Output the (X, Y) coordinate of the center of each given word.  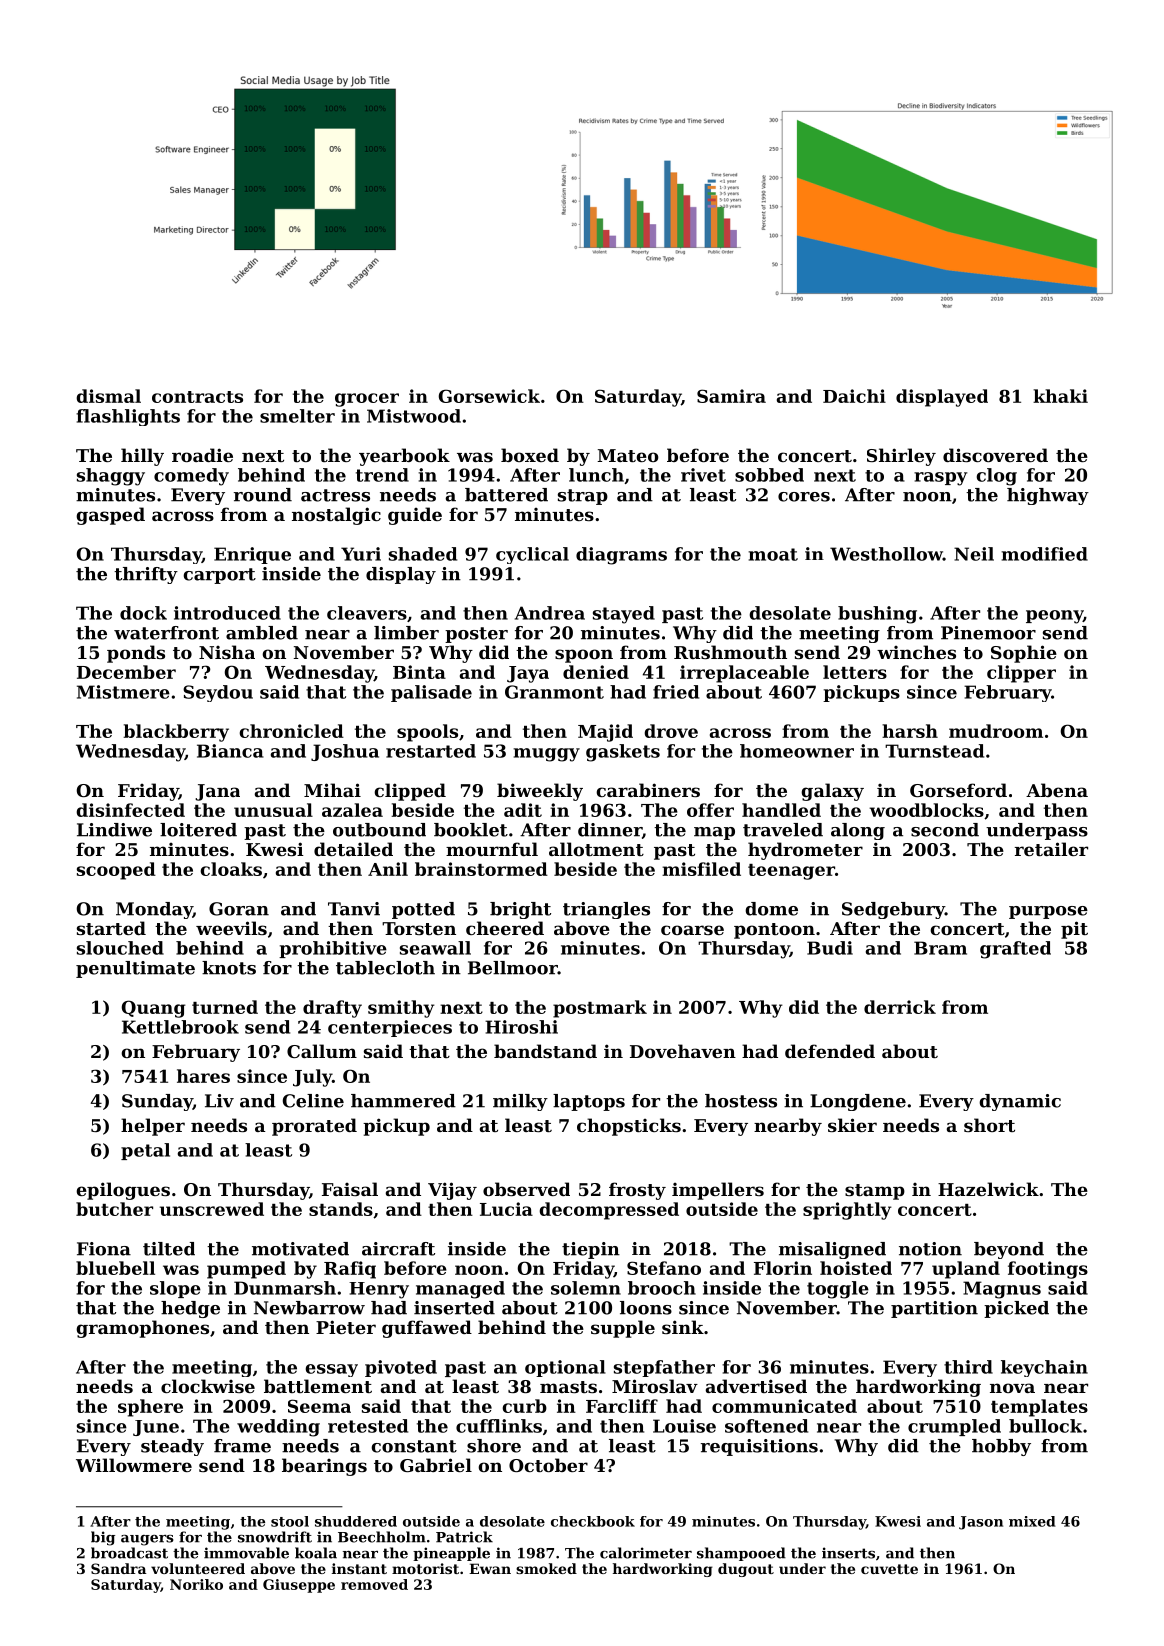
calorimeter (646, 1553)
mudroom (996, 731)
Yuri (361, 554)
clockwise (208, 1386)
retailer (1051, 849)
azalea (352, 810)
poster (476, 635)
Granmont (554, 692)
